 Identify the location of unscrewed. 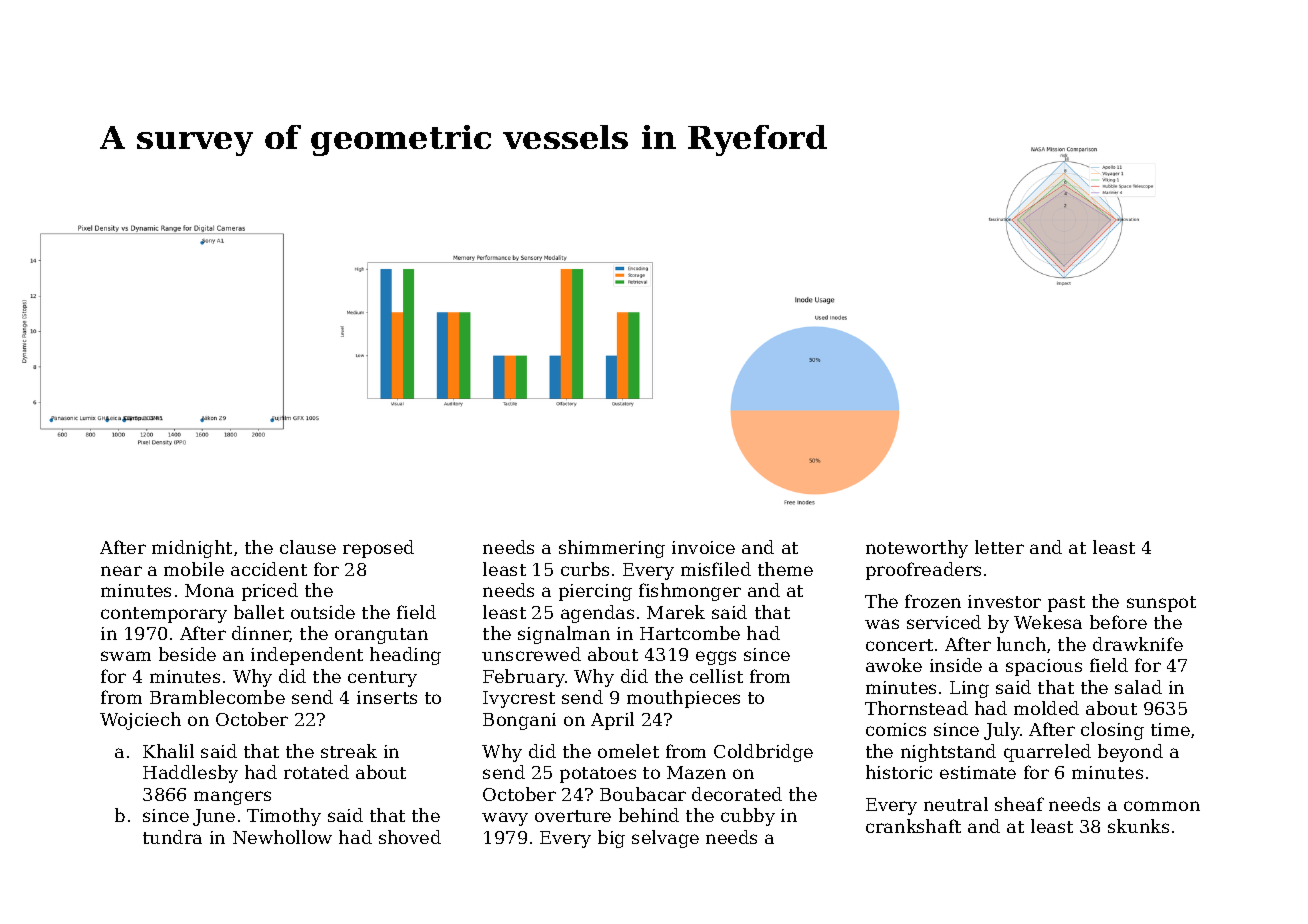
(531, 654).
